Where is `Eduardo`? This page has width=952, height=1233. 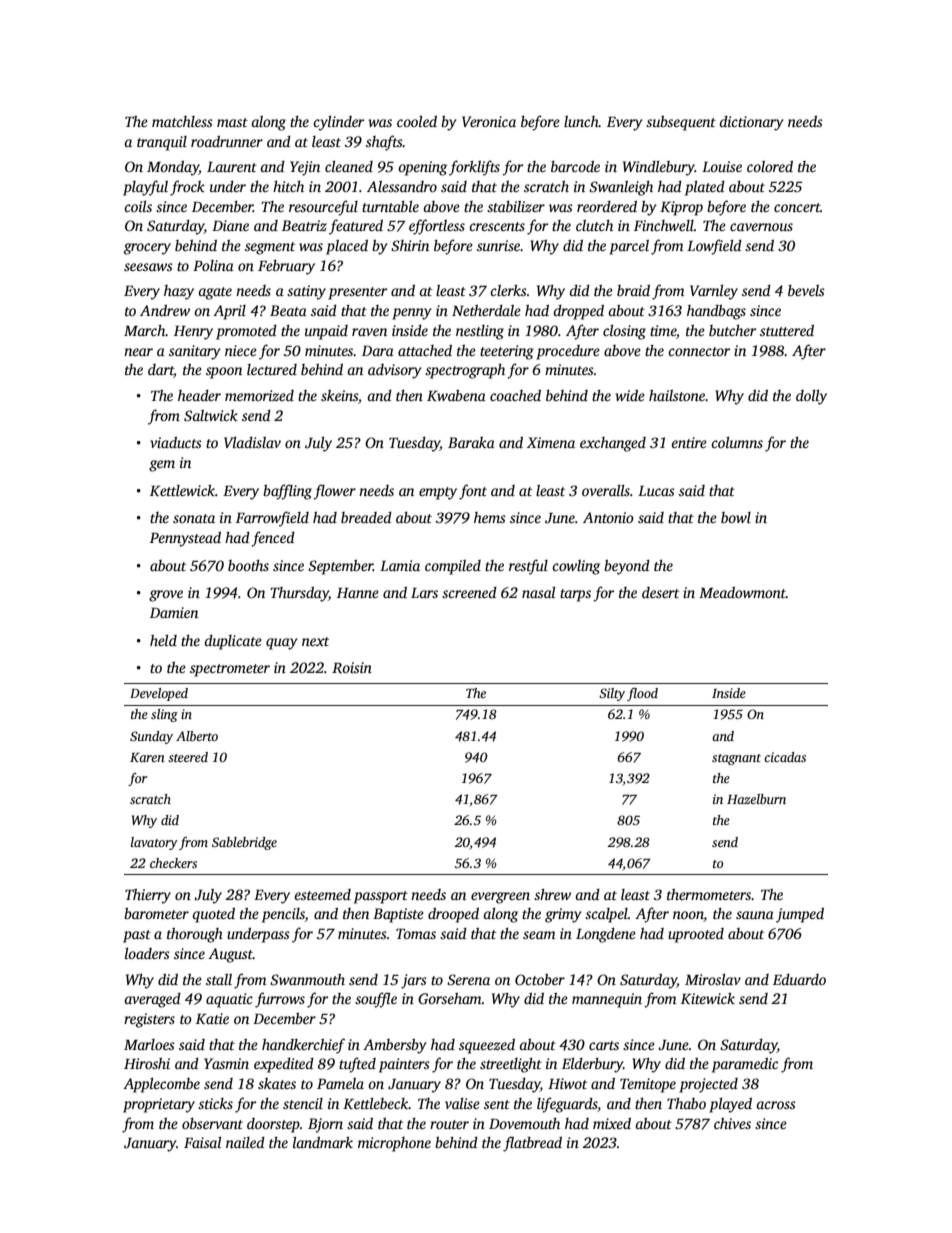 Eduardo is located at coordinates (799, 979).
